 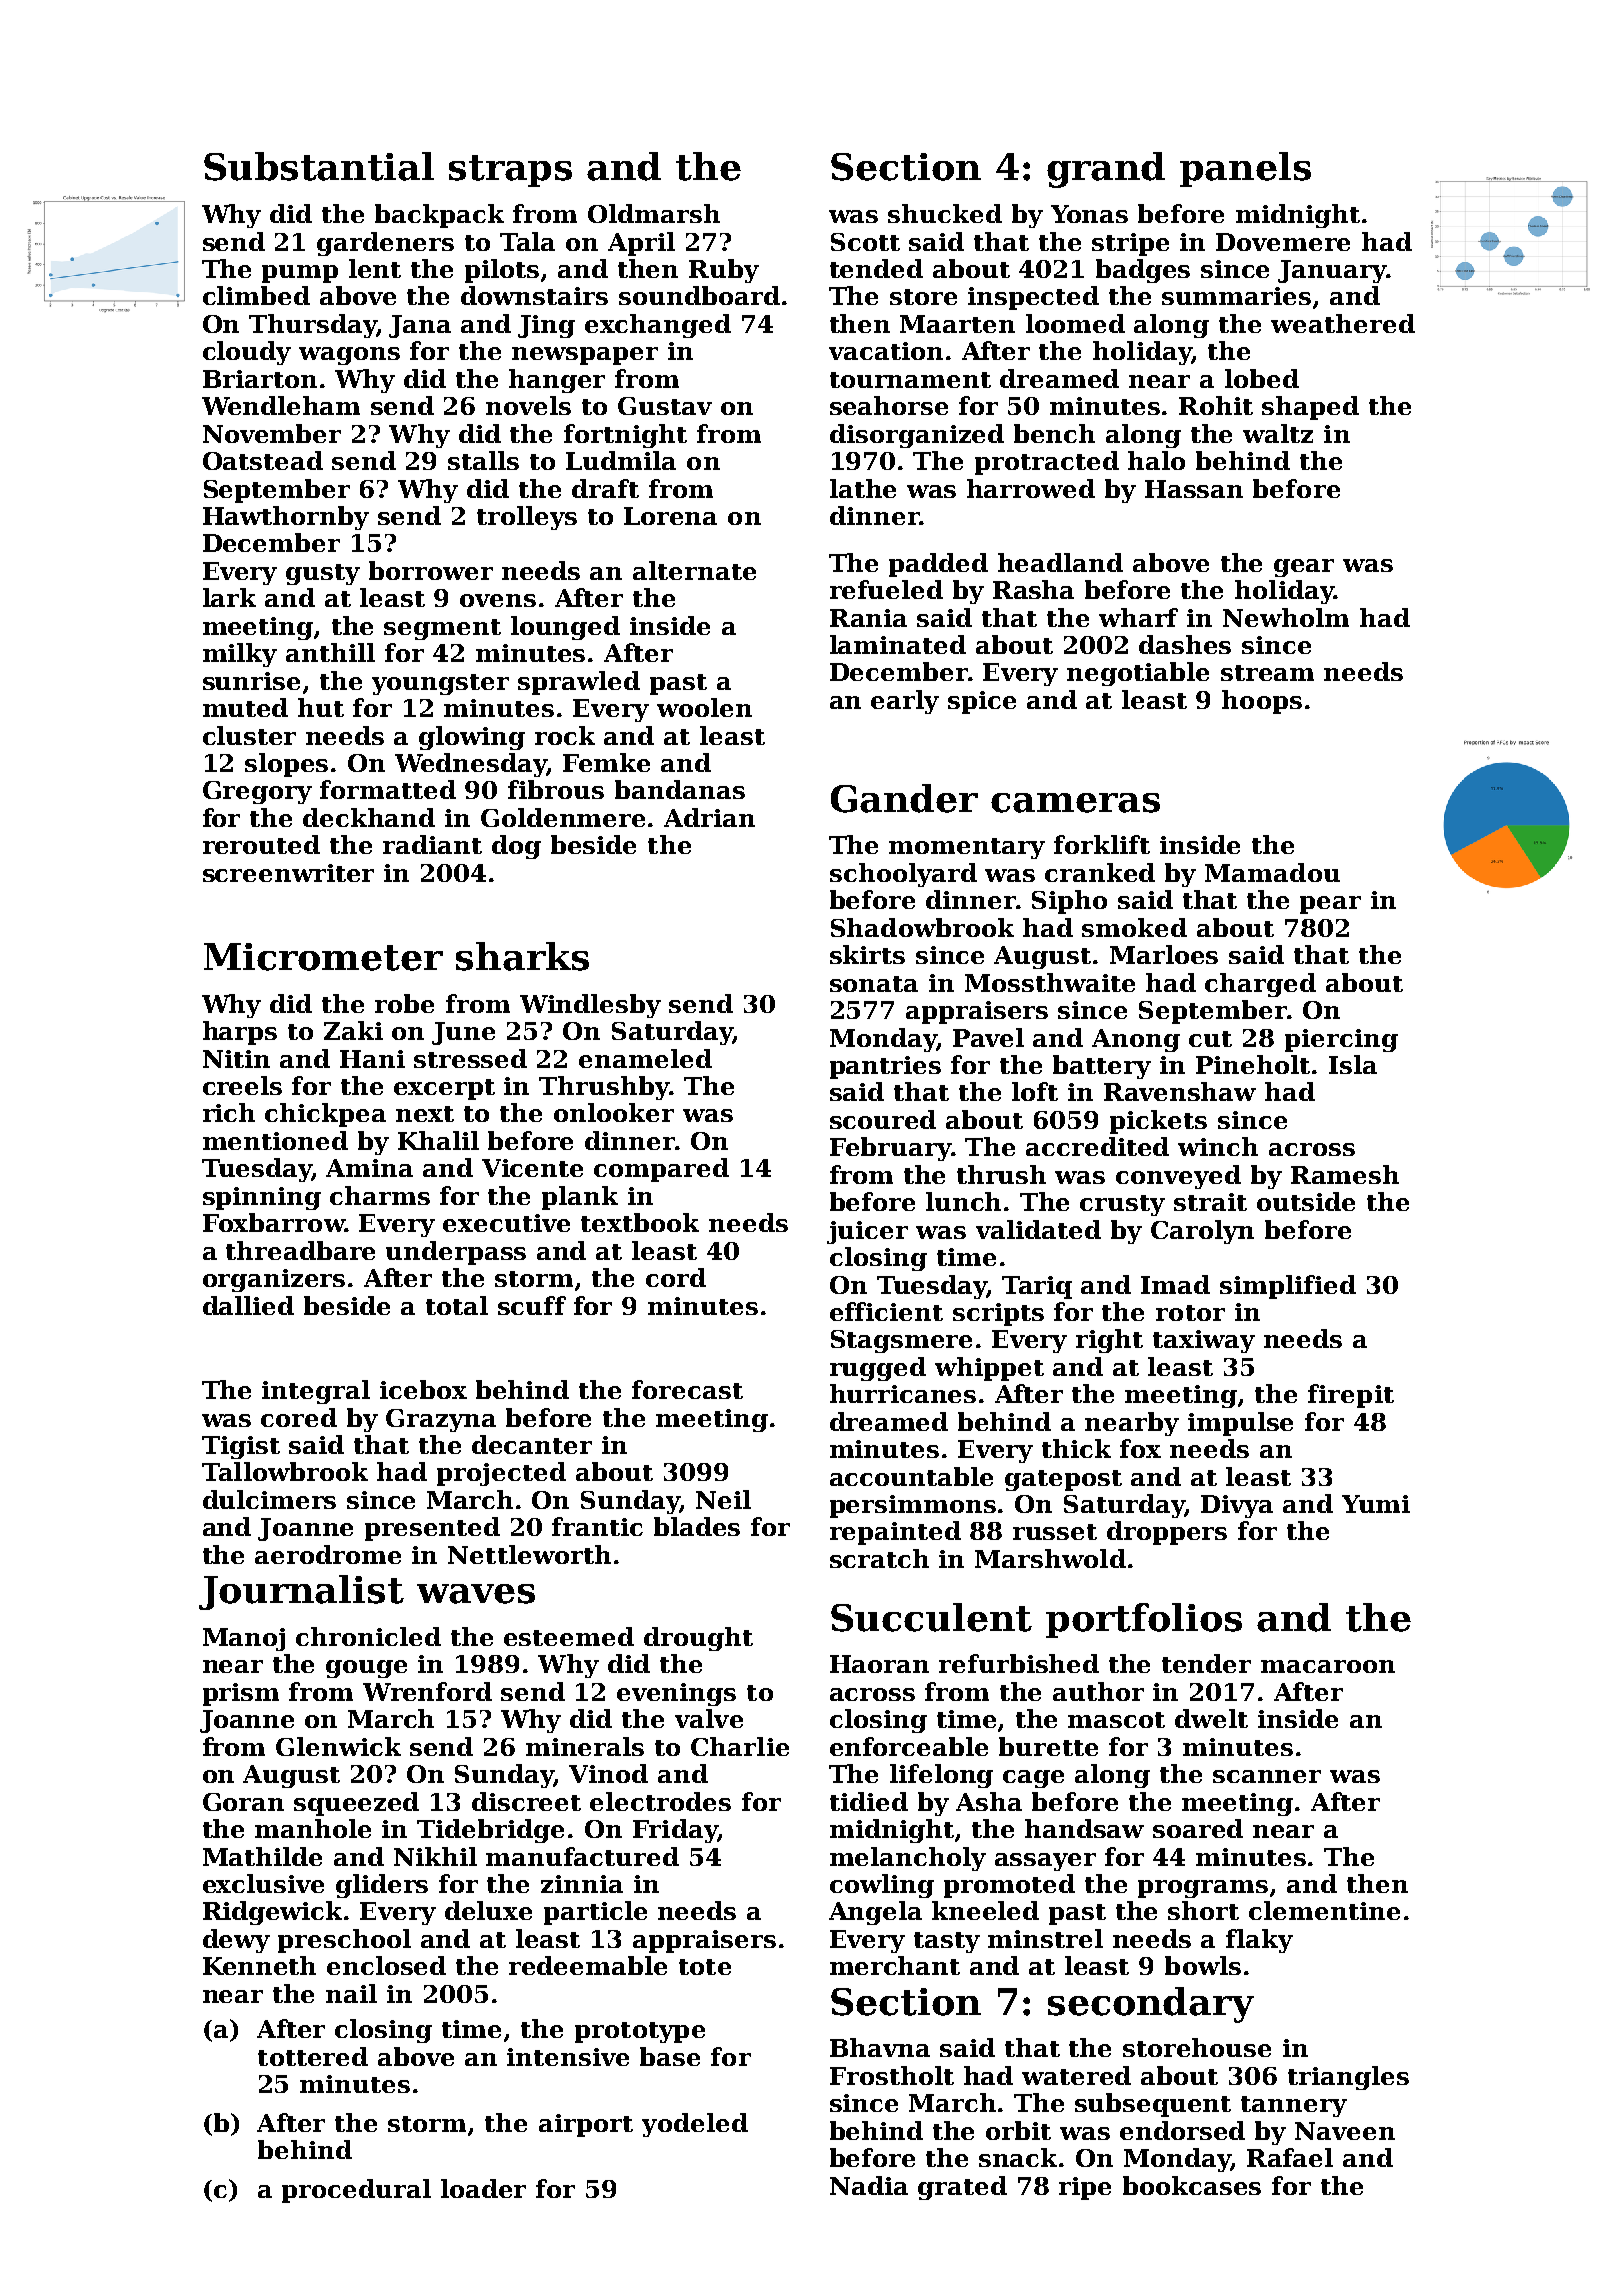 I want to click on deckhand, so click(x=369, y=817).
